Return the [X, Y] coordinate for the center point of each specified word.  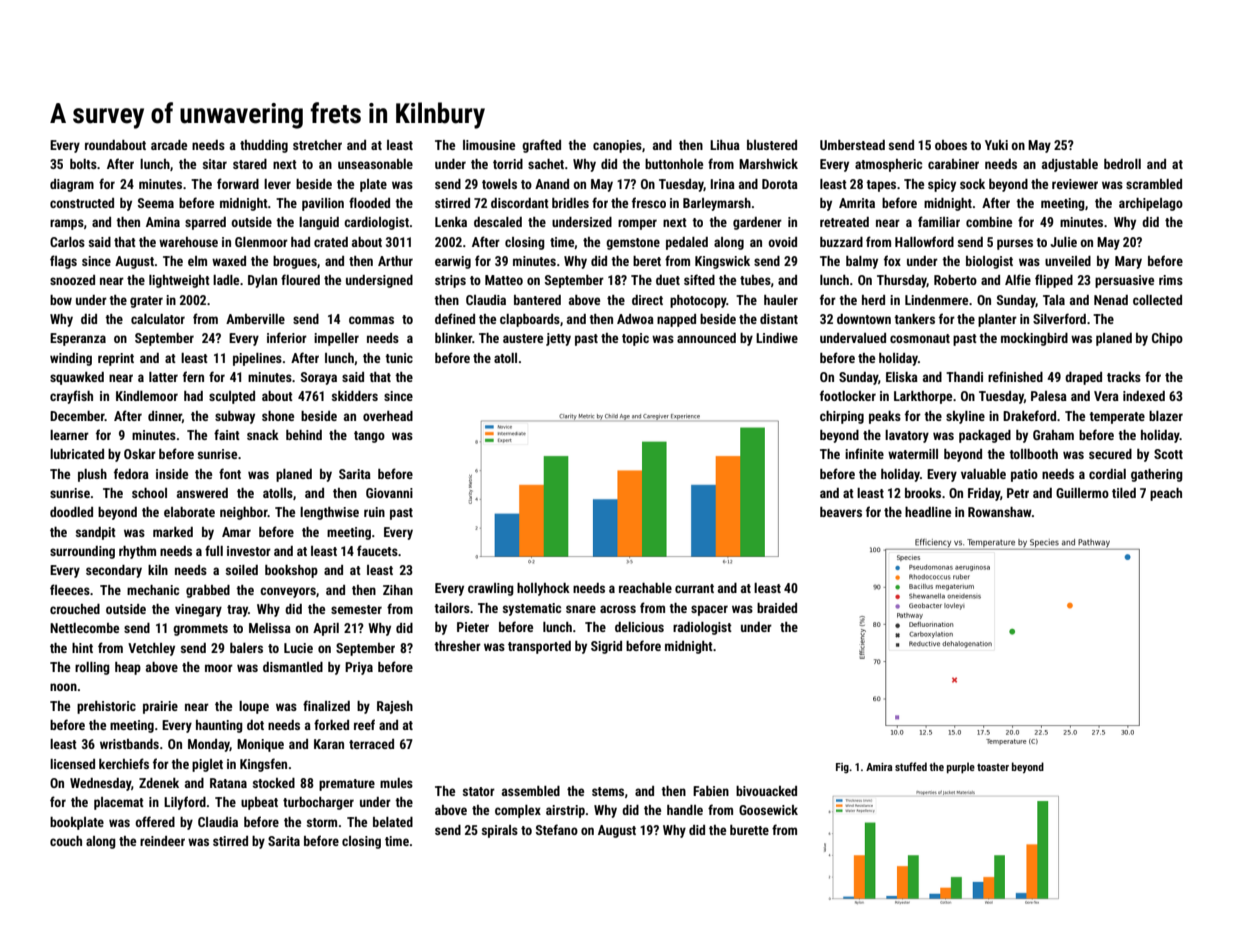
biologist [989, 262]
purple [961, 768]
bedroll [1122, 164]
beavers [841, 512]
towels [499, 184]
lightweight [179, 281]
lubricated [77, 454]
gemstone [633, 244]
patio [1024, 475]
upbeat [259, 803]
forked [331, 724]
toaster [993, 767]
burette [749, 830]
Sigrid [606, 647]
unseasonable [375, 164]
